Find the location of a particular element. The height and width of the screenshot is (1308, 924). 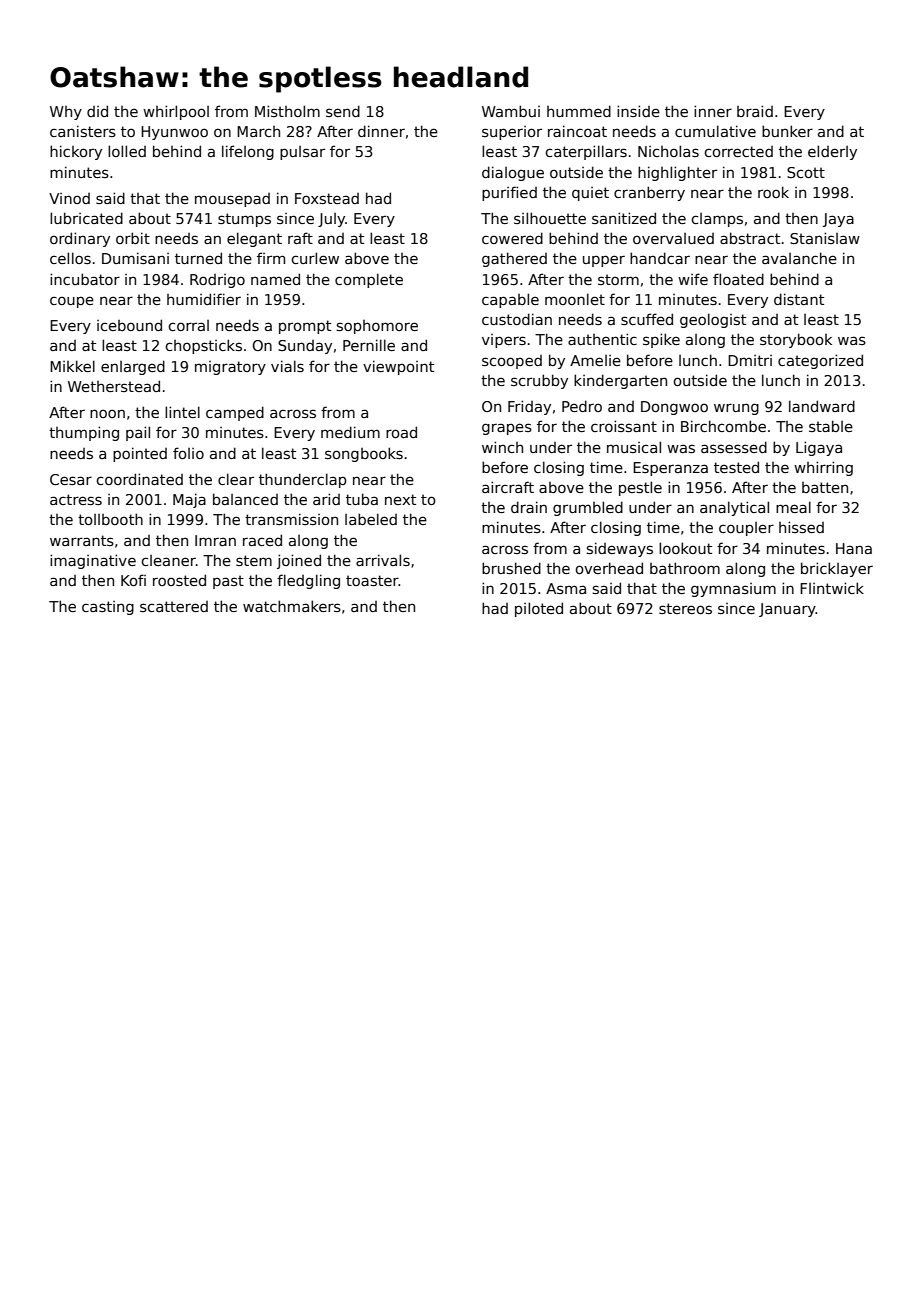

braid is located at coordinates (755, 111).
